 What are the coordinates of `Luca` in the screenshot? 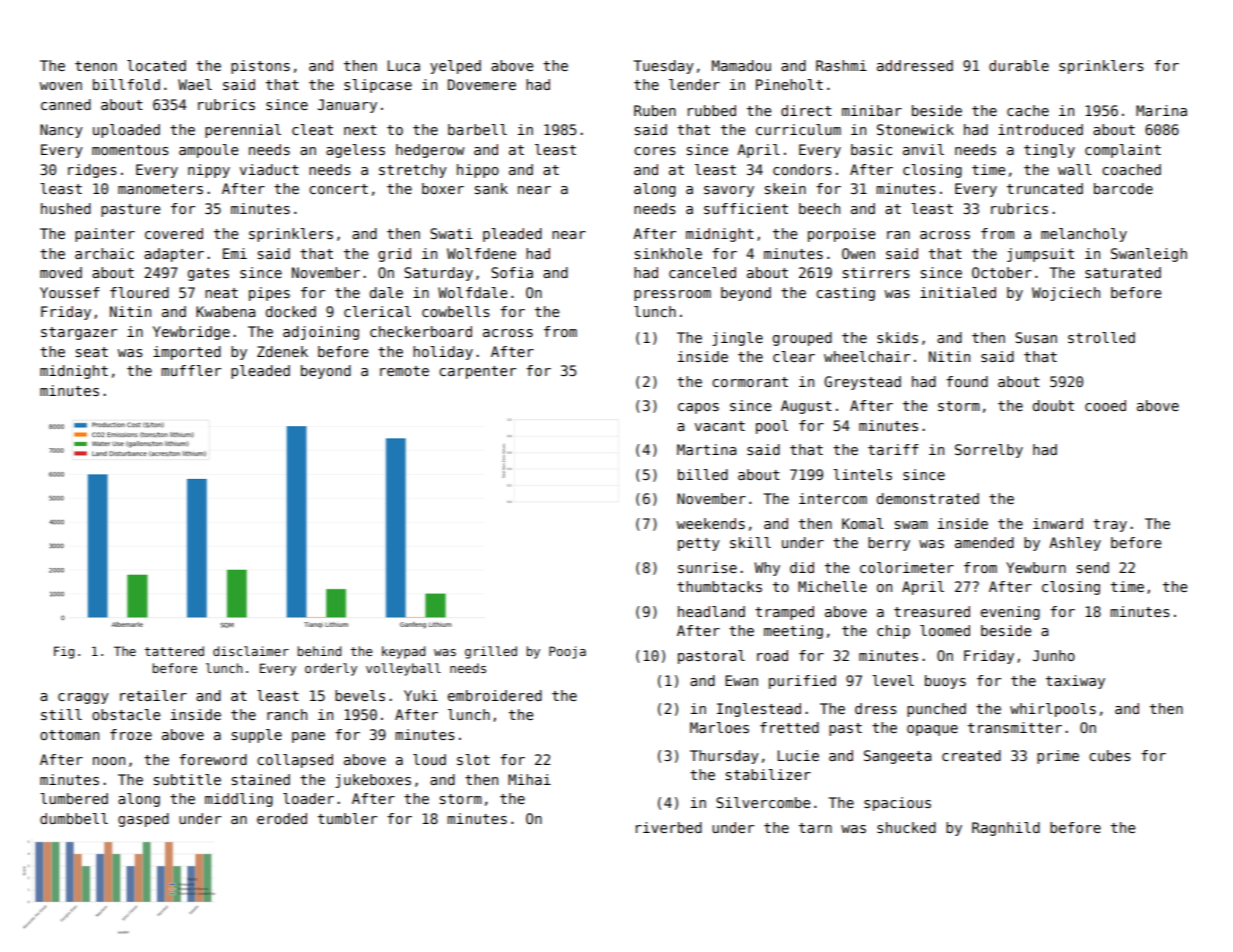 It's located at (404, 65).
